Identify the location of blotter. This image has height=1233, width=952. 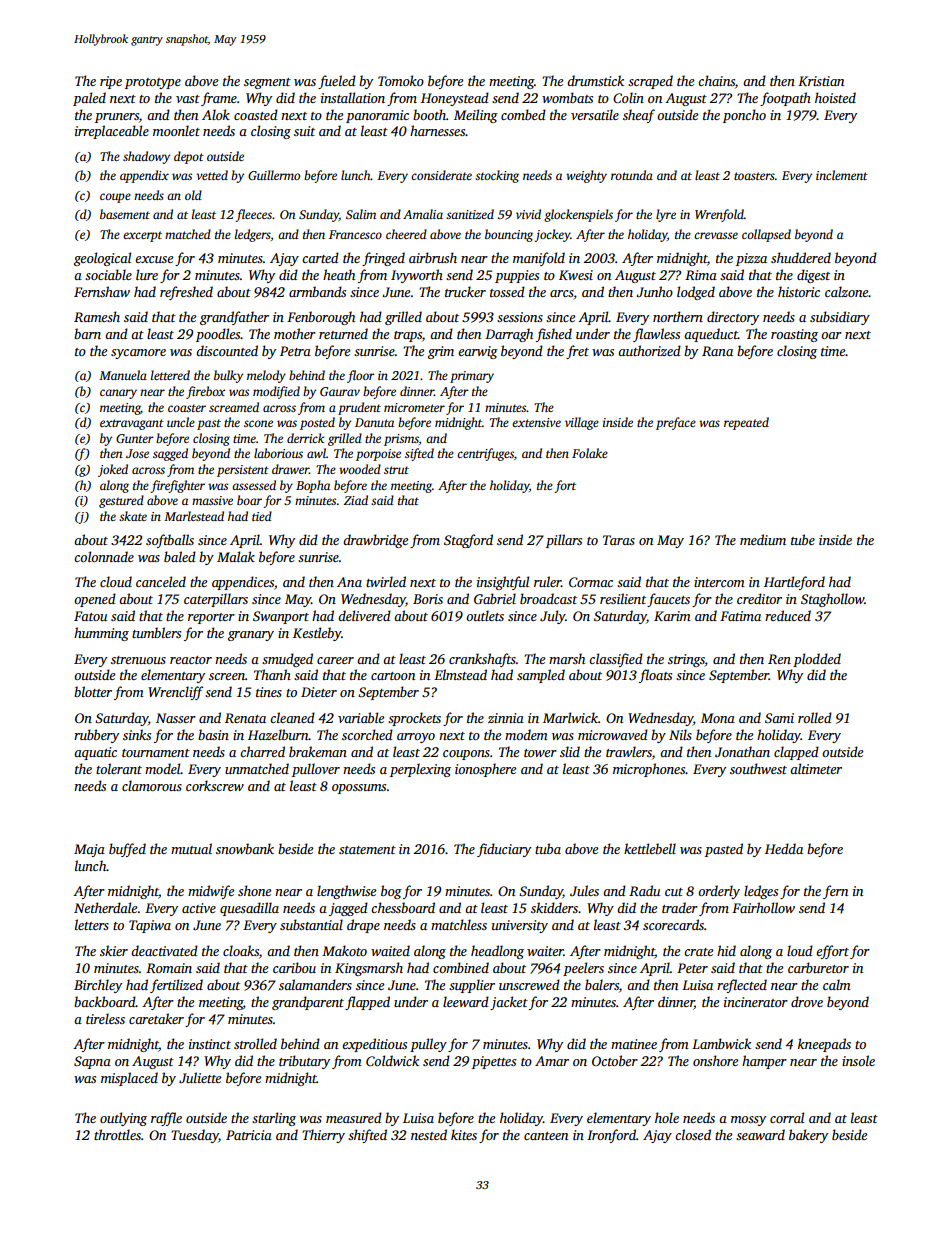
(93, 691).
